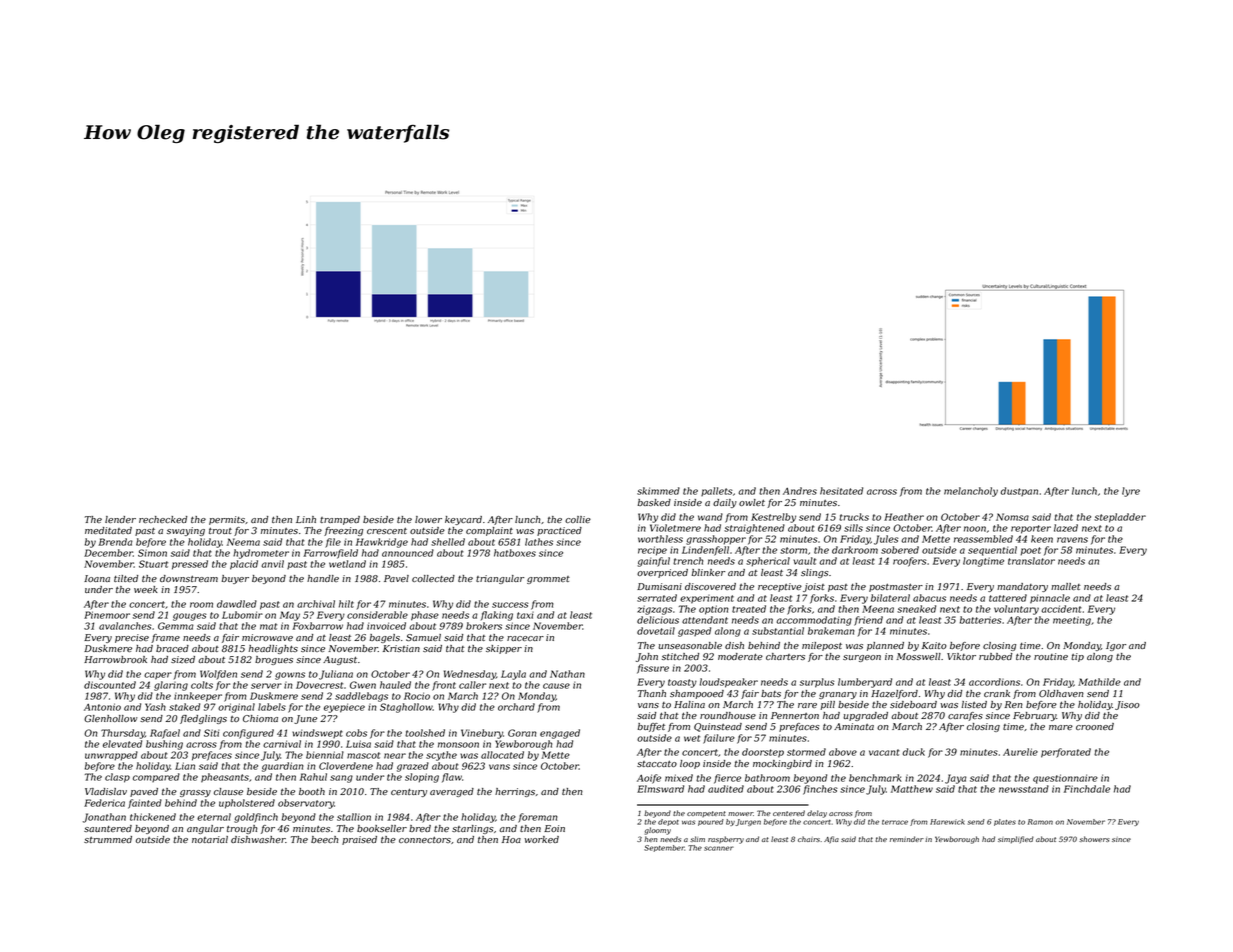 The height and width of the image is (952, 1233). What do you see at coordinates (463, 520) in the image?
I see `keycard` at bounding box center [463, 520].
